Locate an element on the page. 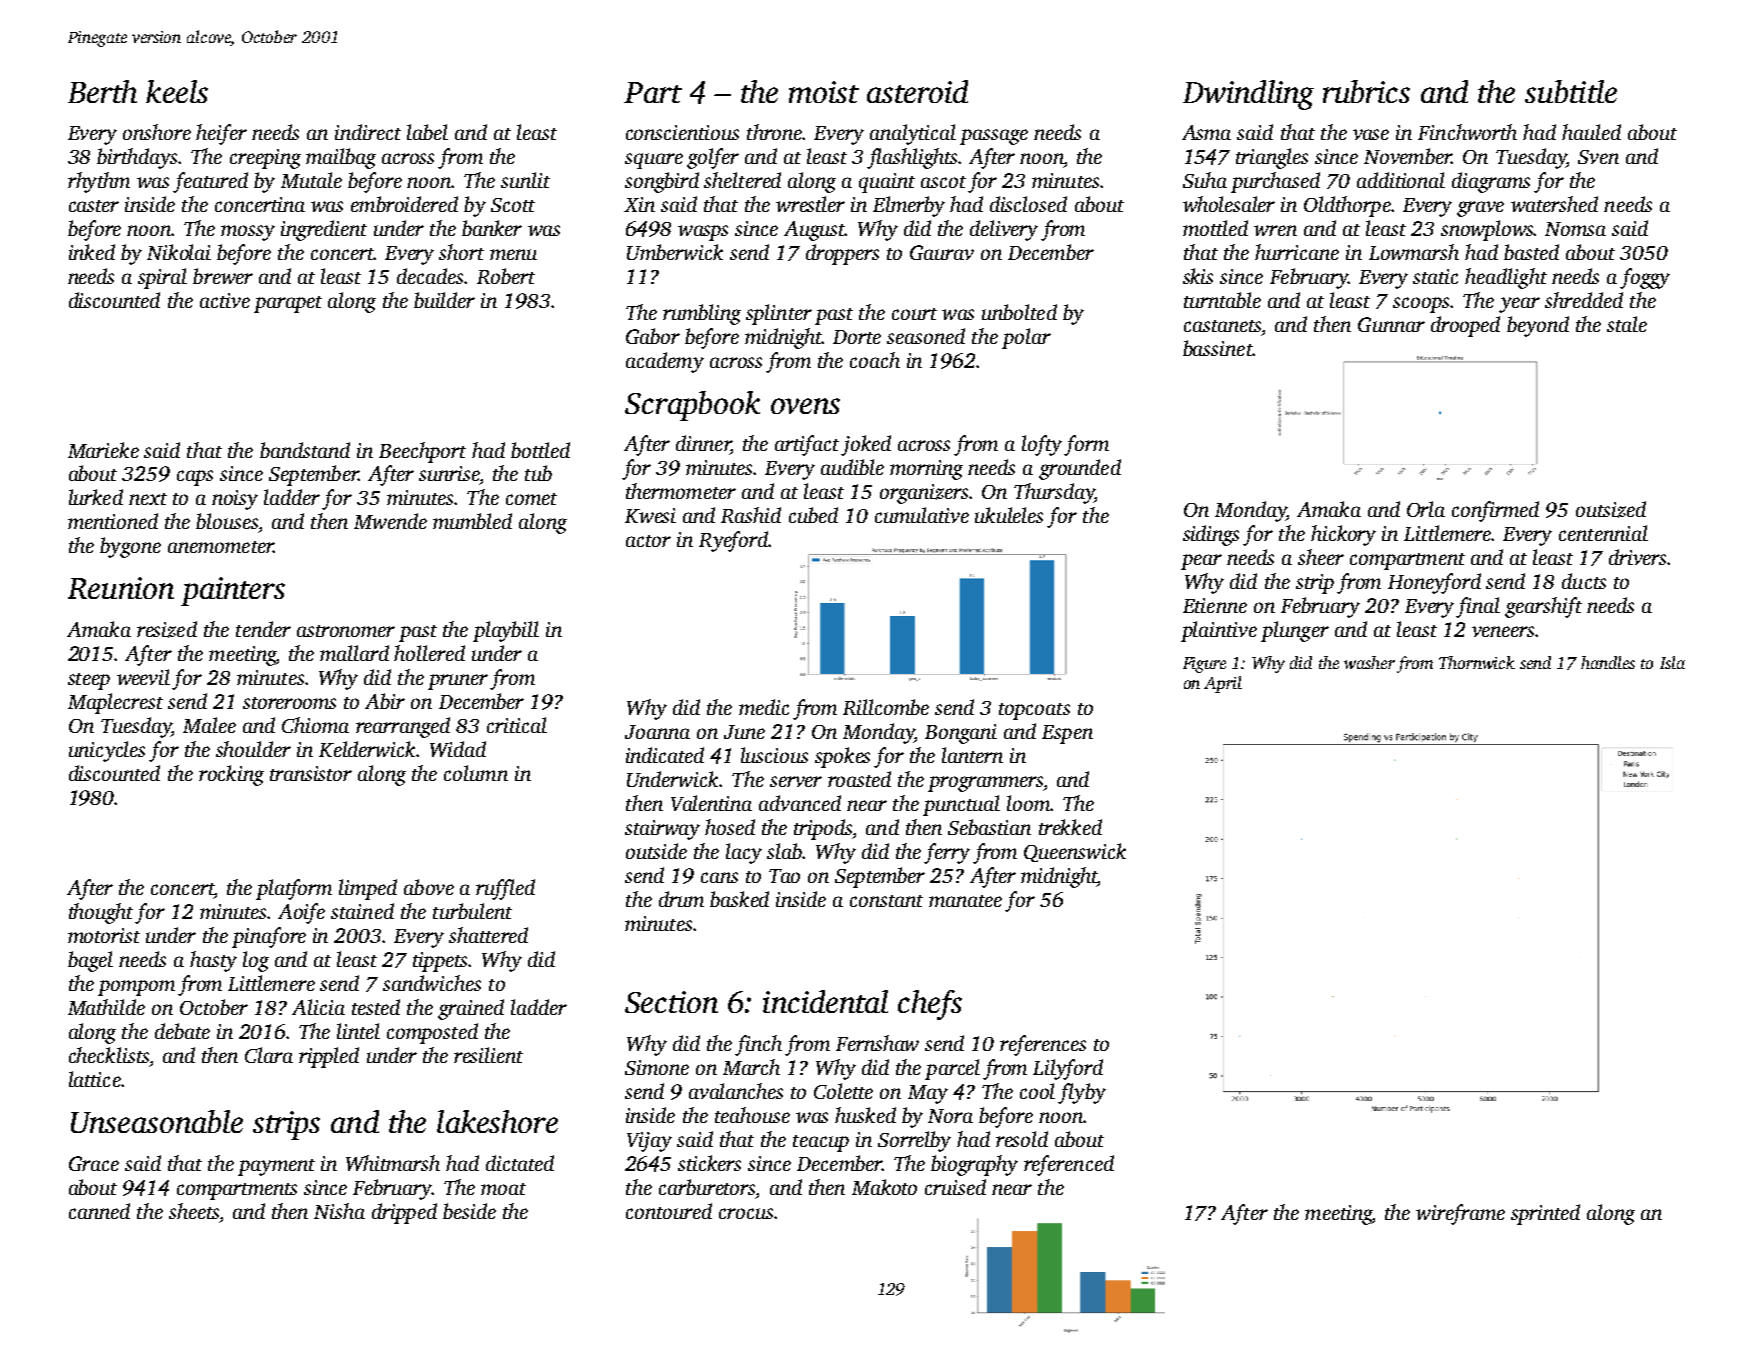  trekked is located at coordinates (1070, 827).
